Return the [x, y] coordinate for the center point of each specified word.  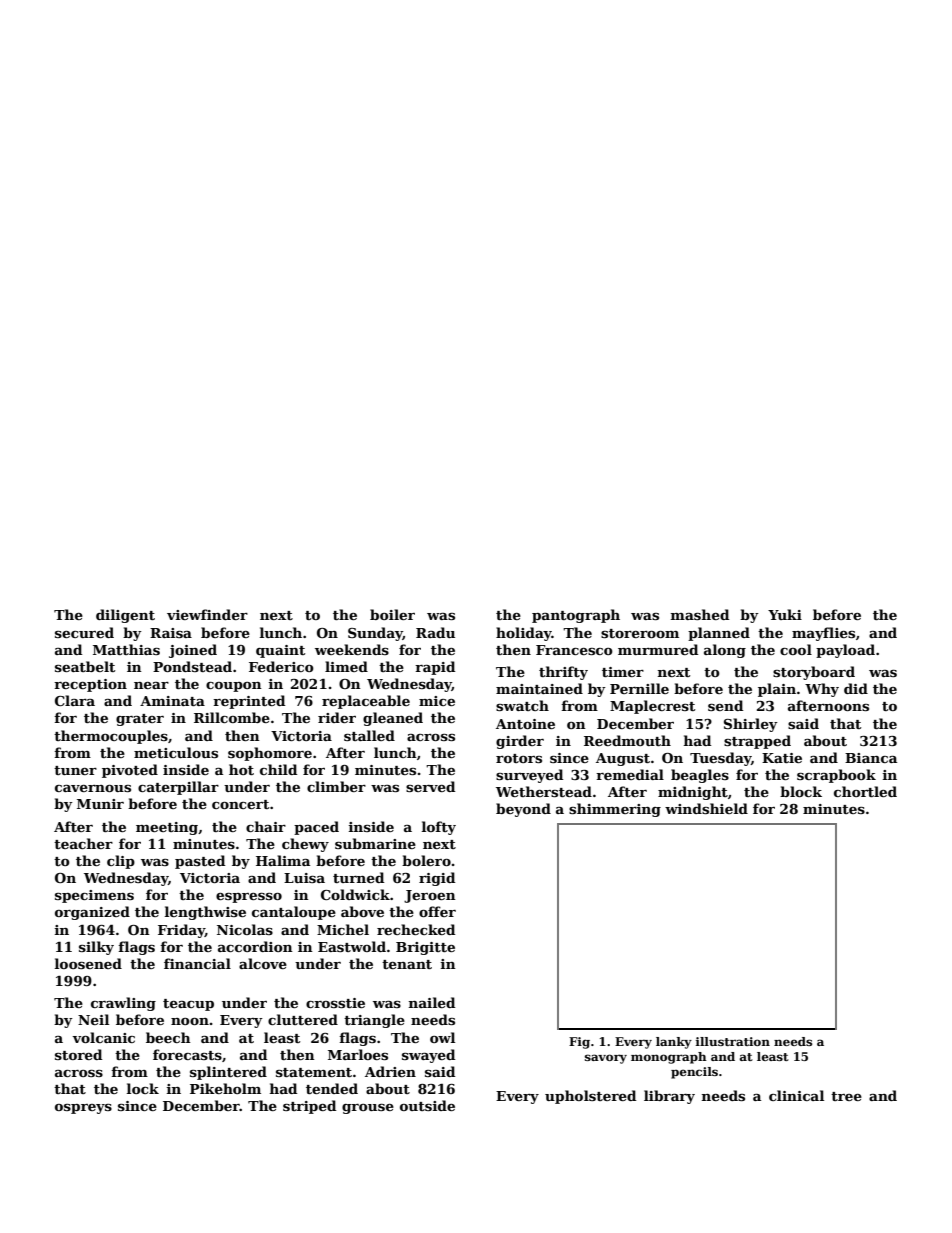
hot [241, 769]
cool [796, 649]
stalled [369, 735]
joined [193, 651]
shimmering [615, 810]
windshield [706, 808]
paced [316, 828]
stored [78, 1054]
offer [437, 911]
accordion [255, 946]
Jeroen [430, 896]
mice [437, 701]
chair [266, 826]
